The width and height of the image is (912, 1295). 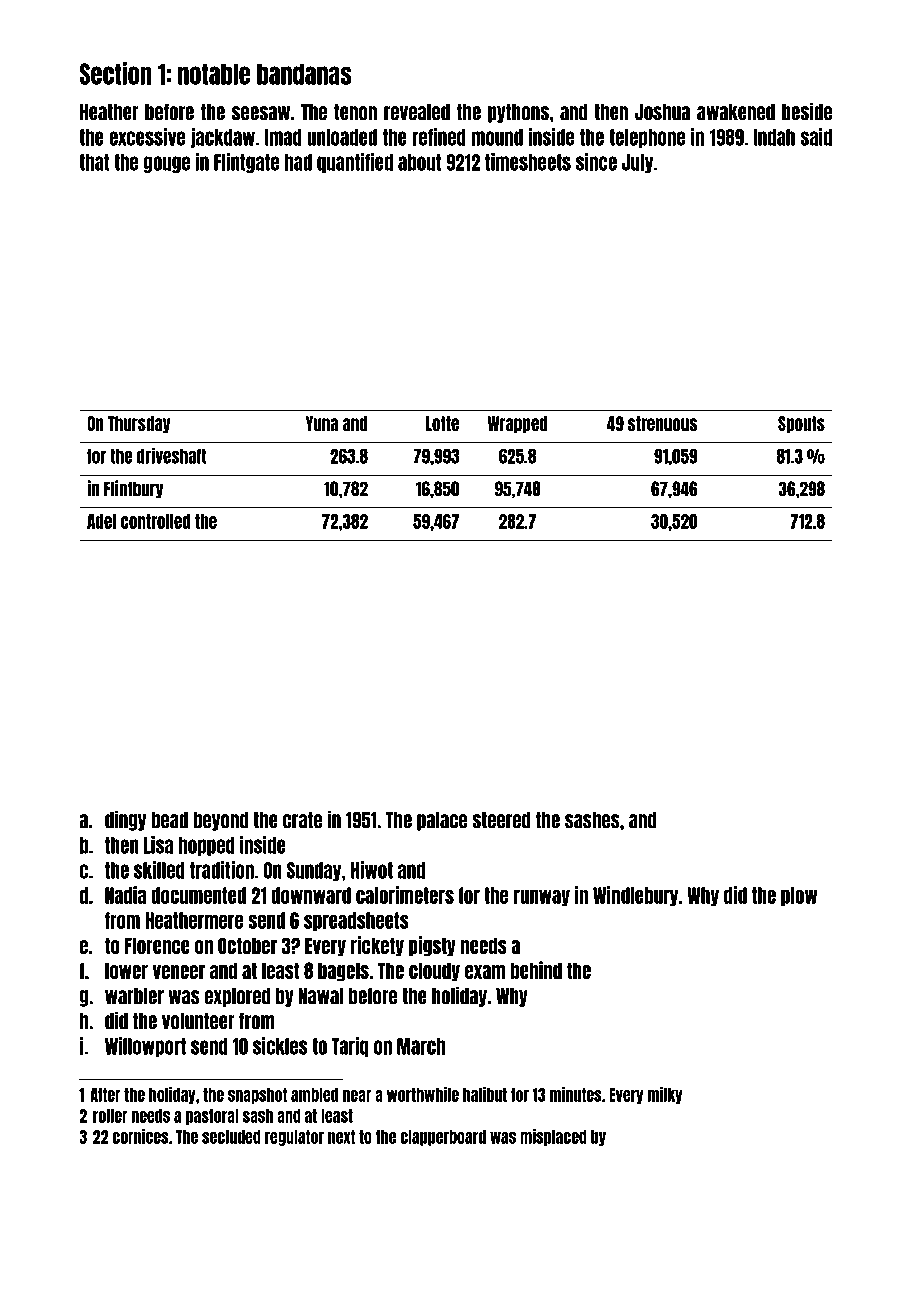 What do you see at coordinates (302, 820) in the image?
I see `crate` at bounding box center [302, 820].
